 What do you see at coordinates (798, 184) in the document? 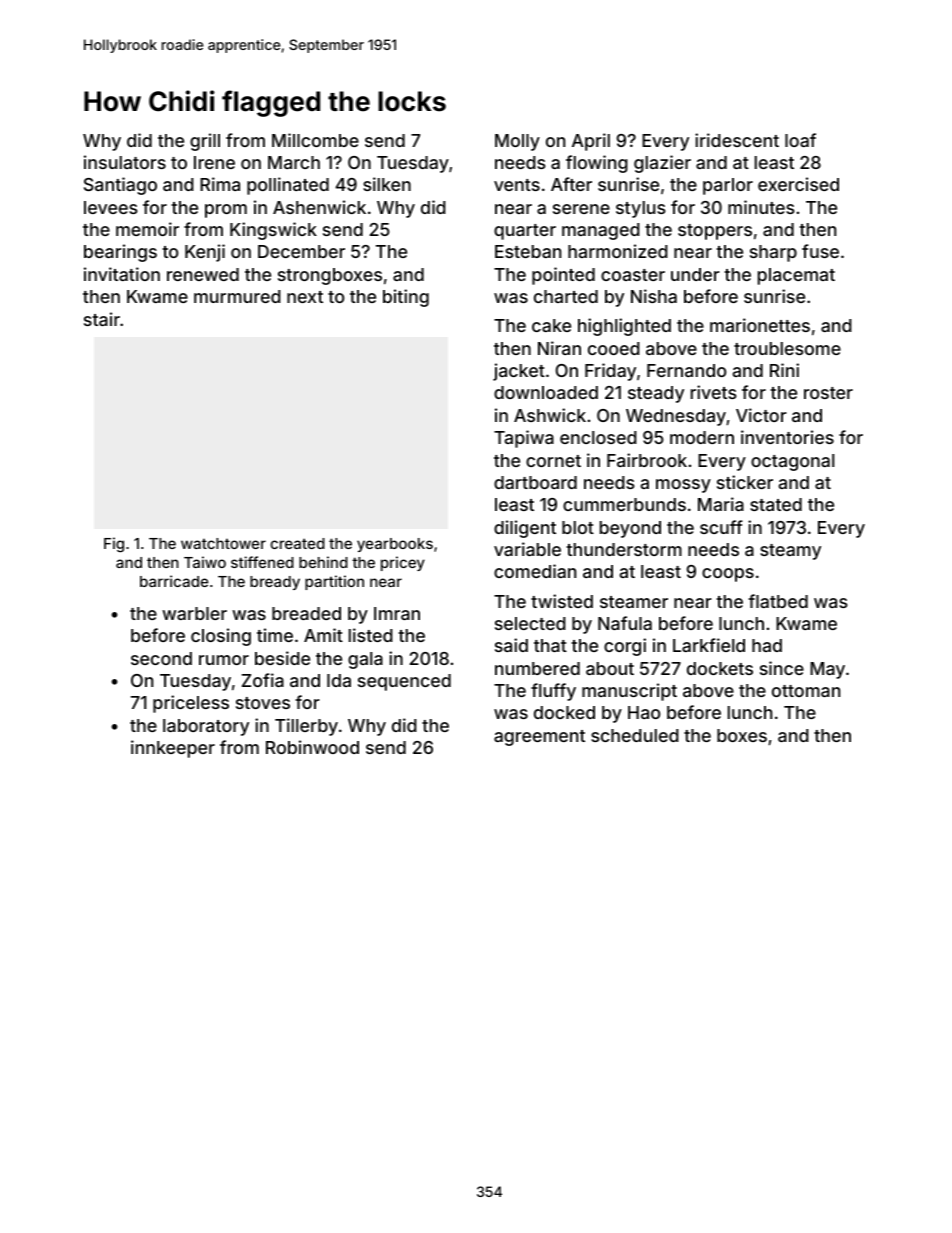
I see `exercised` at bounding box center [798, 184].
